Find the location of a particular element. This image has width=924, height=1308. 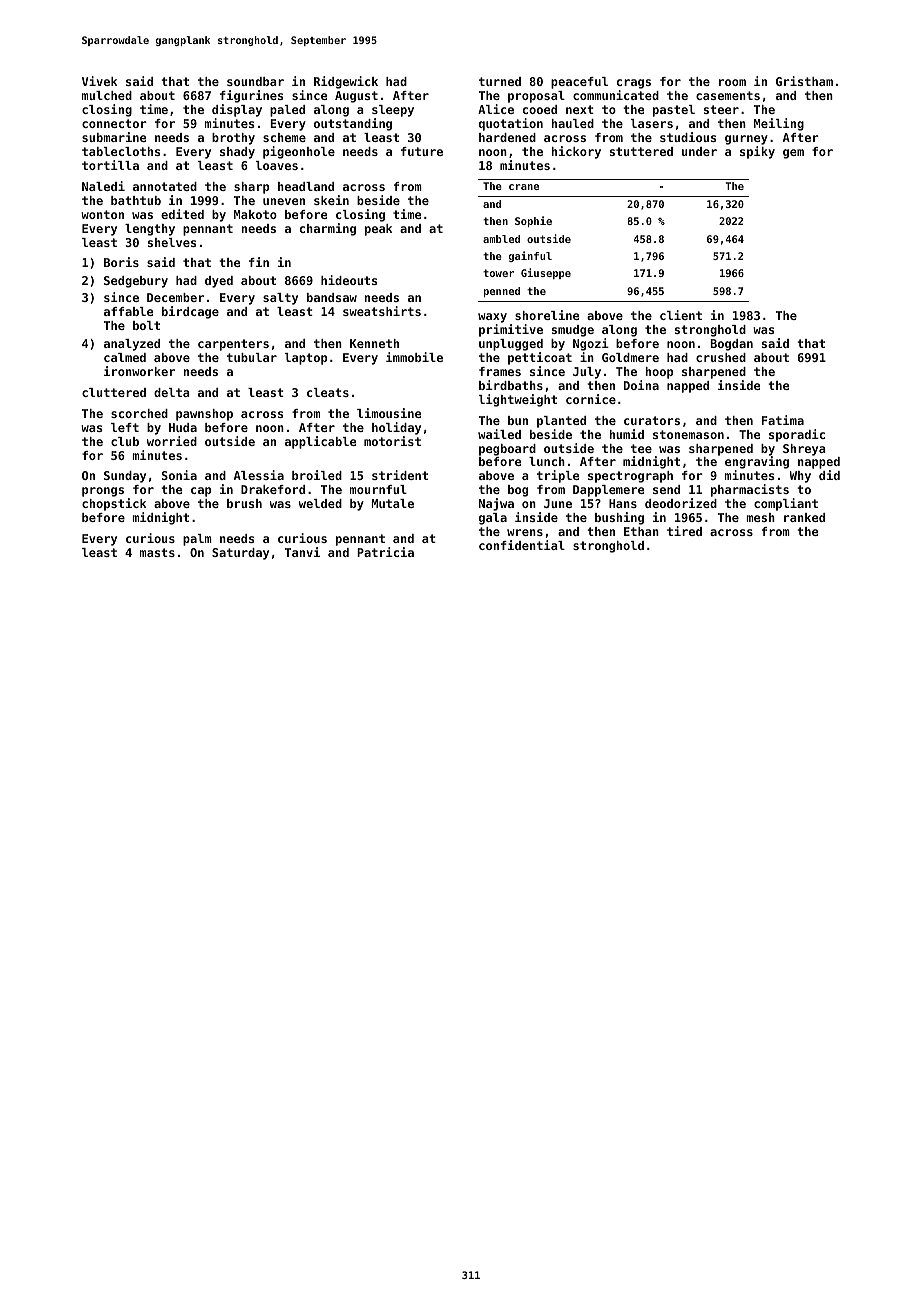

masts is located at coordinates (157, 552).
